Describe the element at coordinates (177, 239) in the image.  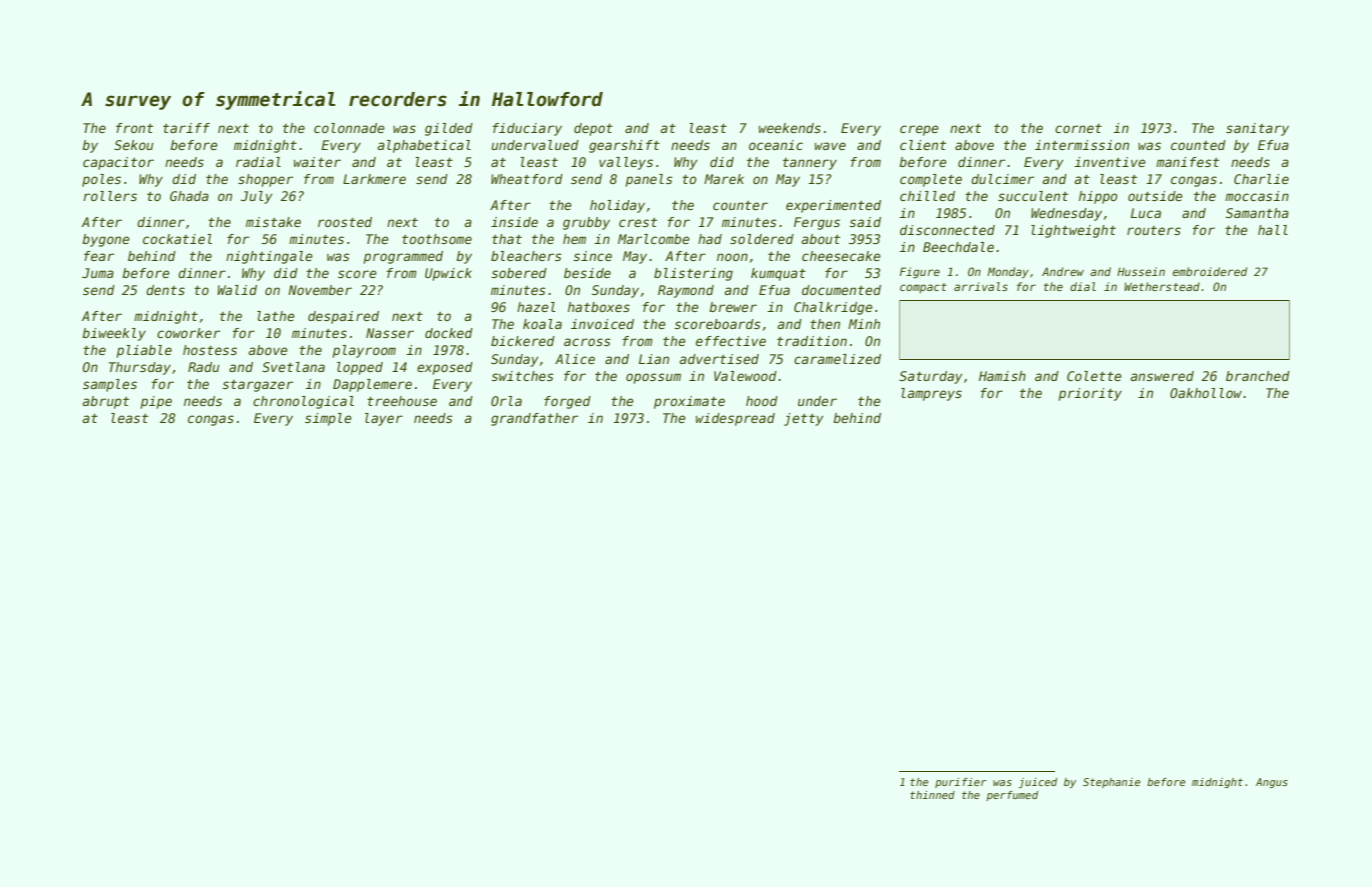
I see `cockatiel` at that location.
